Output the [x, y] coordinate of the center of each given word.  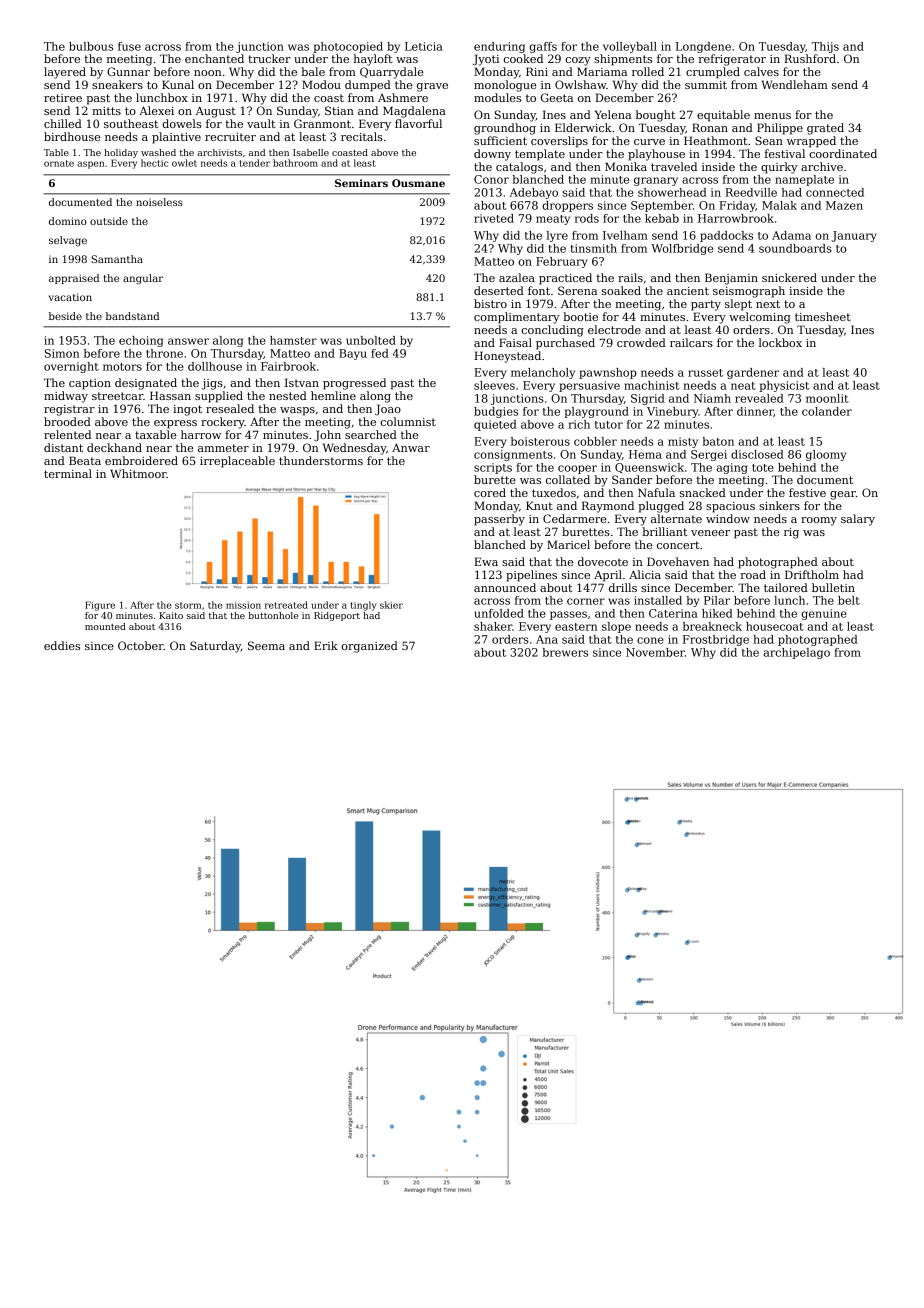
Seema [266, 645]
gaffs [543, 47]
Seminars [361, 183]
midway [66, 397]
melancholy [543, 373]
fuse [129, 46]
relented [67, 434]
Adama [791, 235]
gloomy [826, 455]
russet [705, 373]
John [327, 436]
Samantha [117, 259]
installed [658, 600]
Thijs [825, 47]
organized [369, 647]
